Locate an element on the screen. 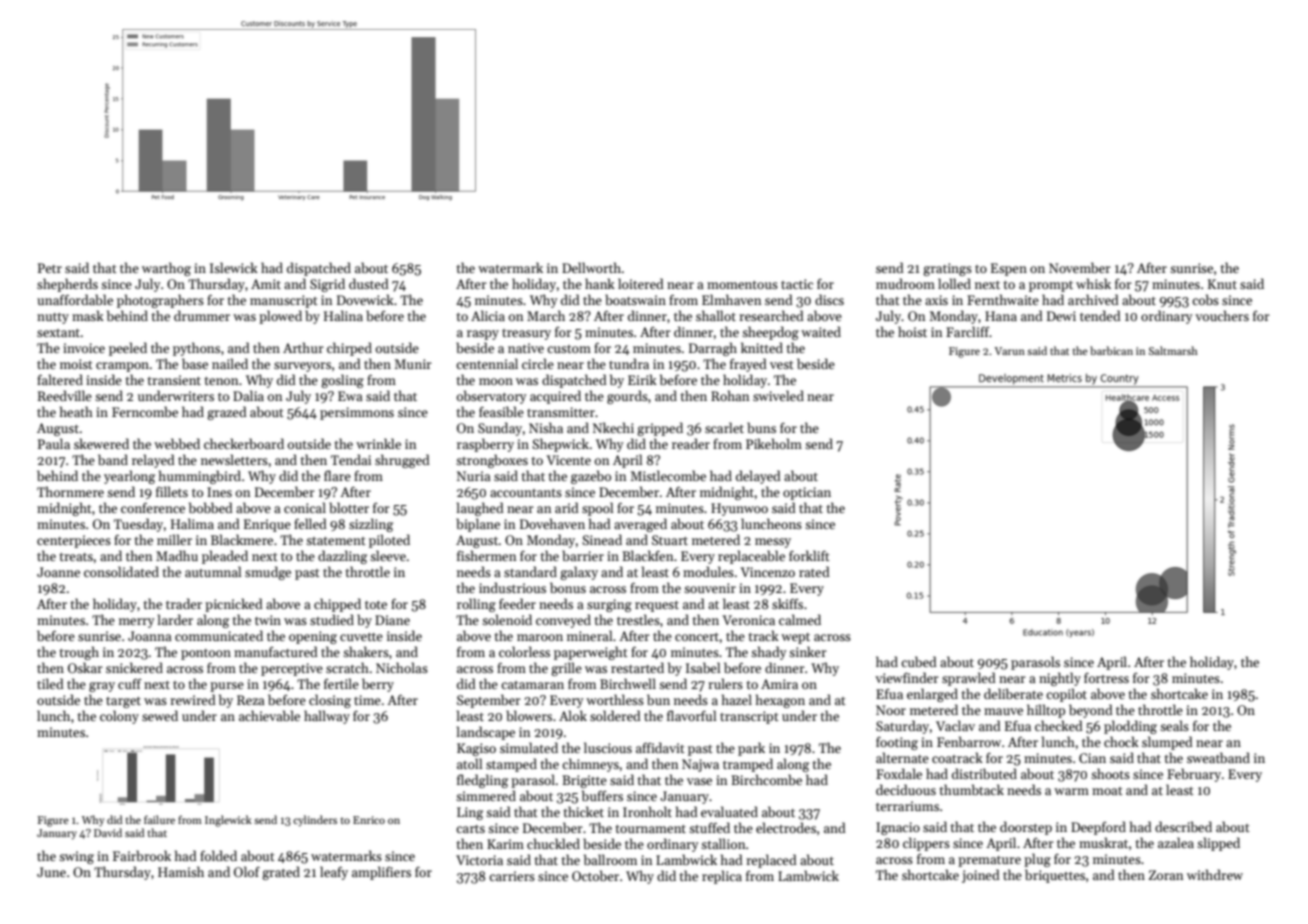  Olof is located at coordinates (247, 871).
